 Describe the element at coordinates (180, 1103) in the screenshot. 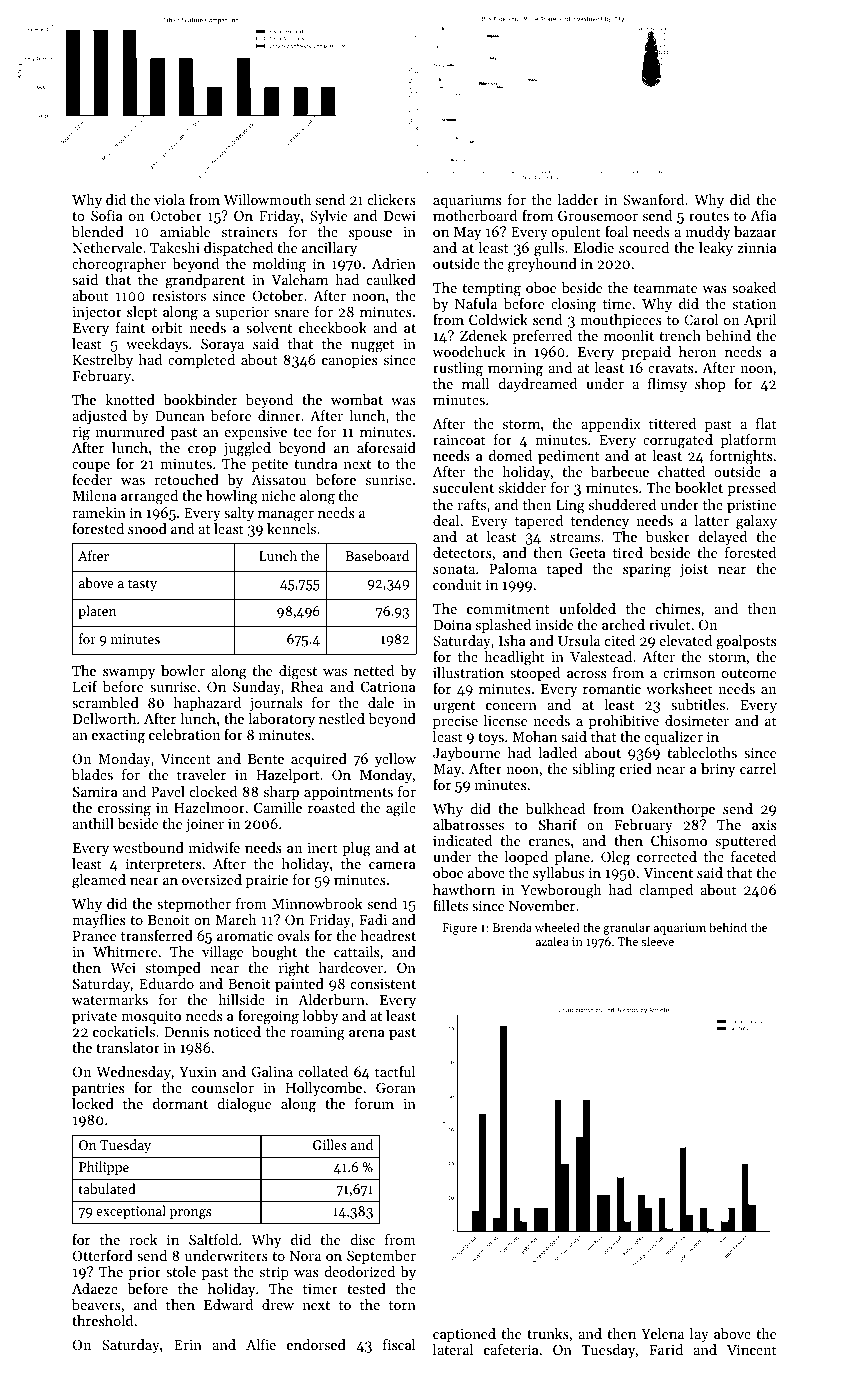

I see `dormant` at that location.
